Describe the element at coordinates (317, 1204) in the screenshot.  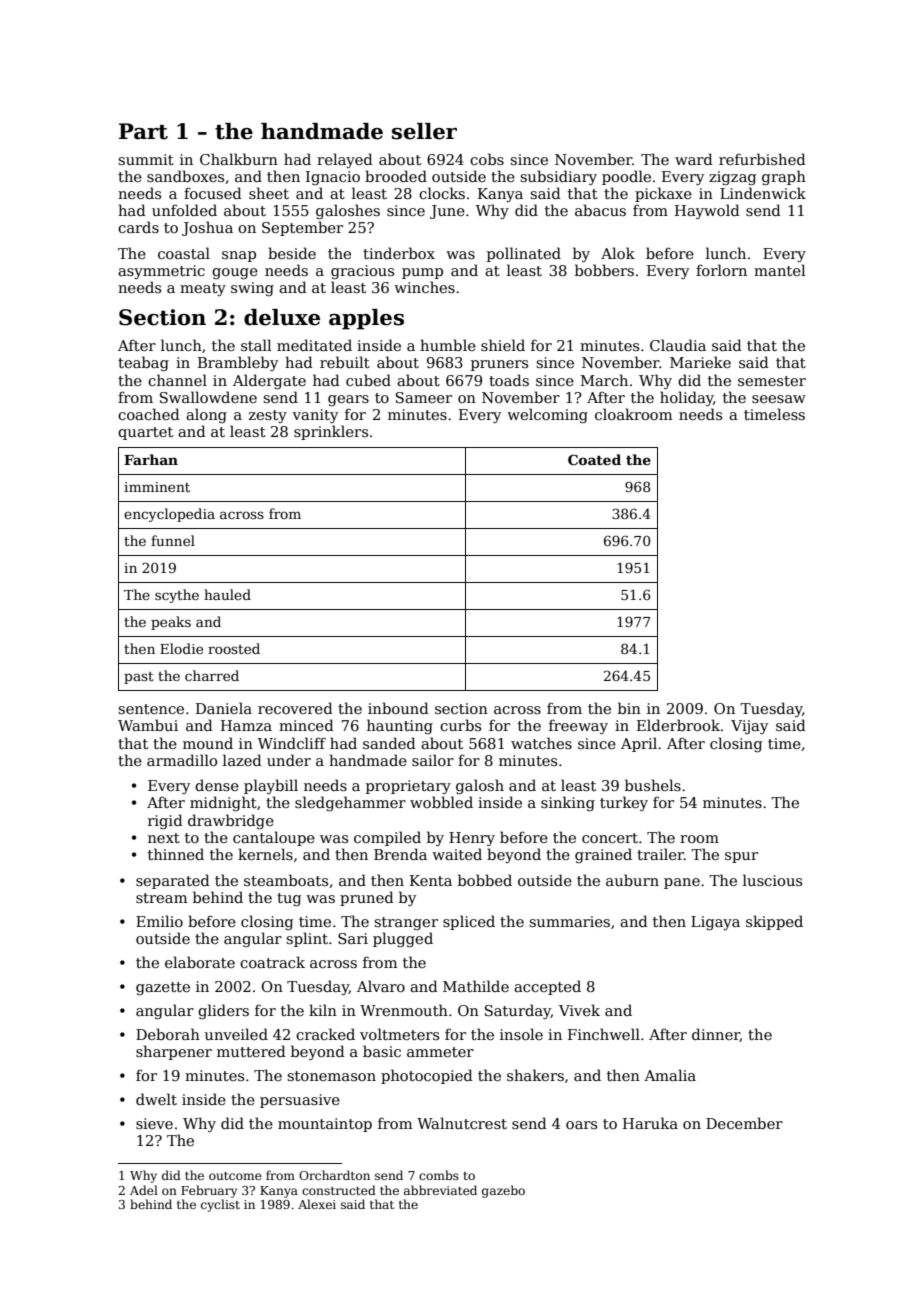
I see `Alexei` at that location.
